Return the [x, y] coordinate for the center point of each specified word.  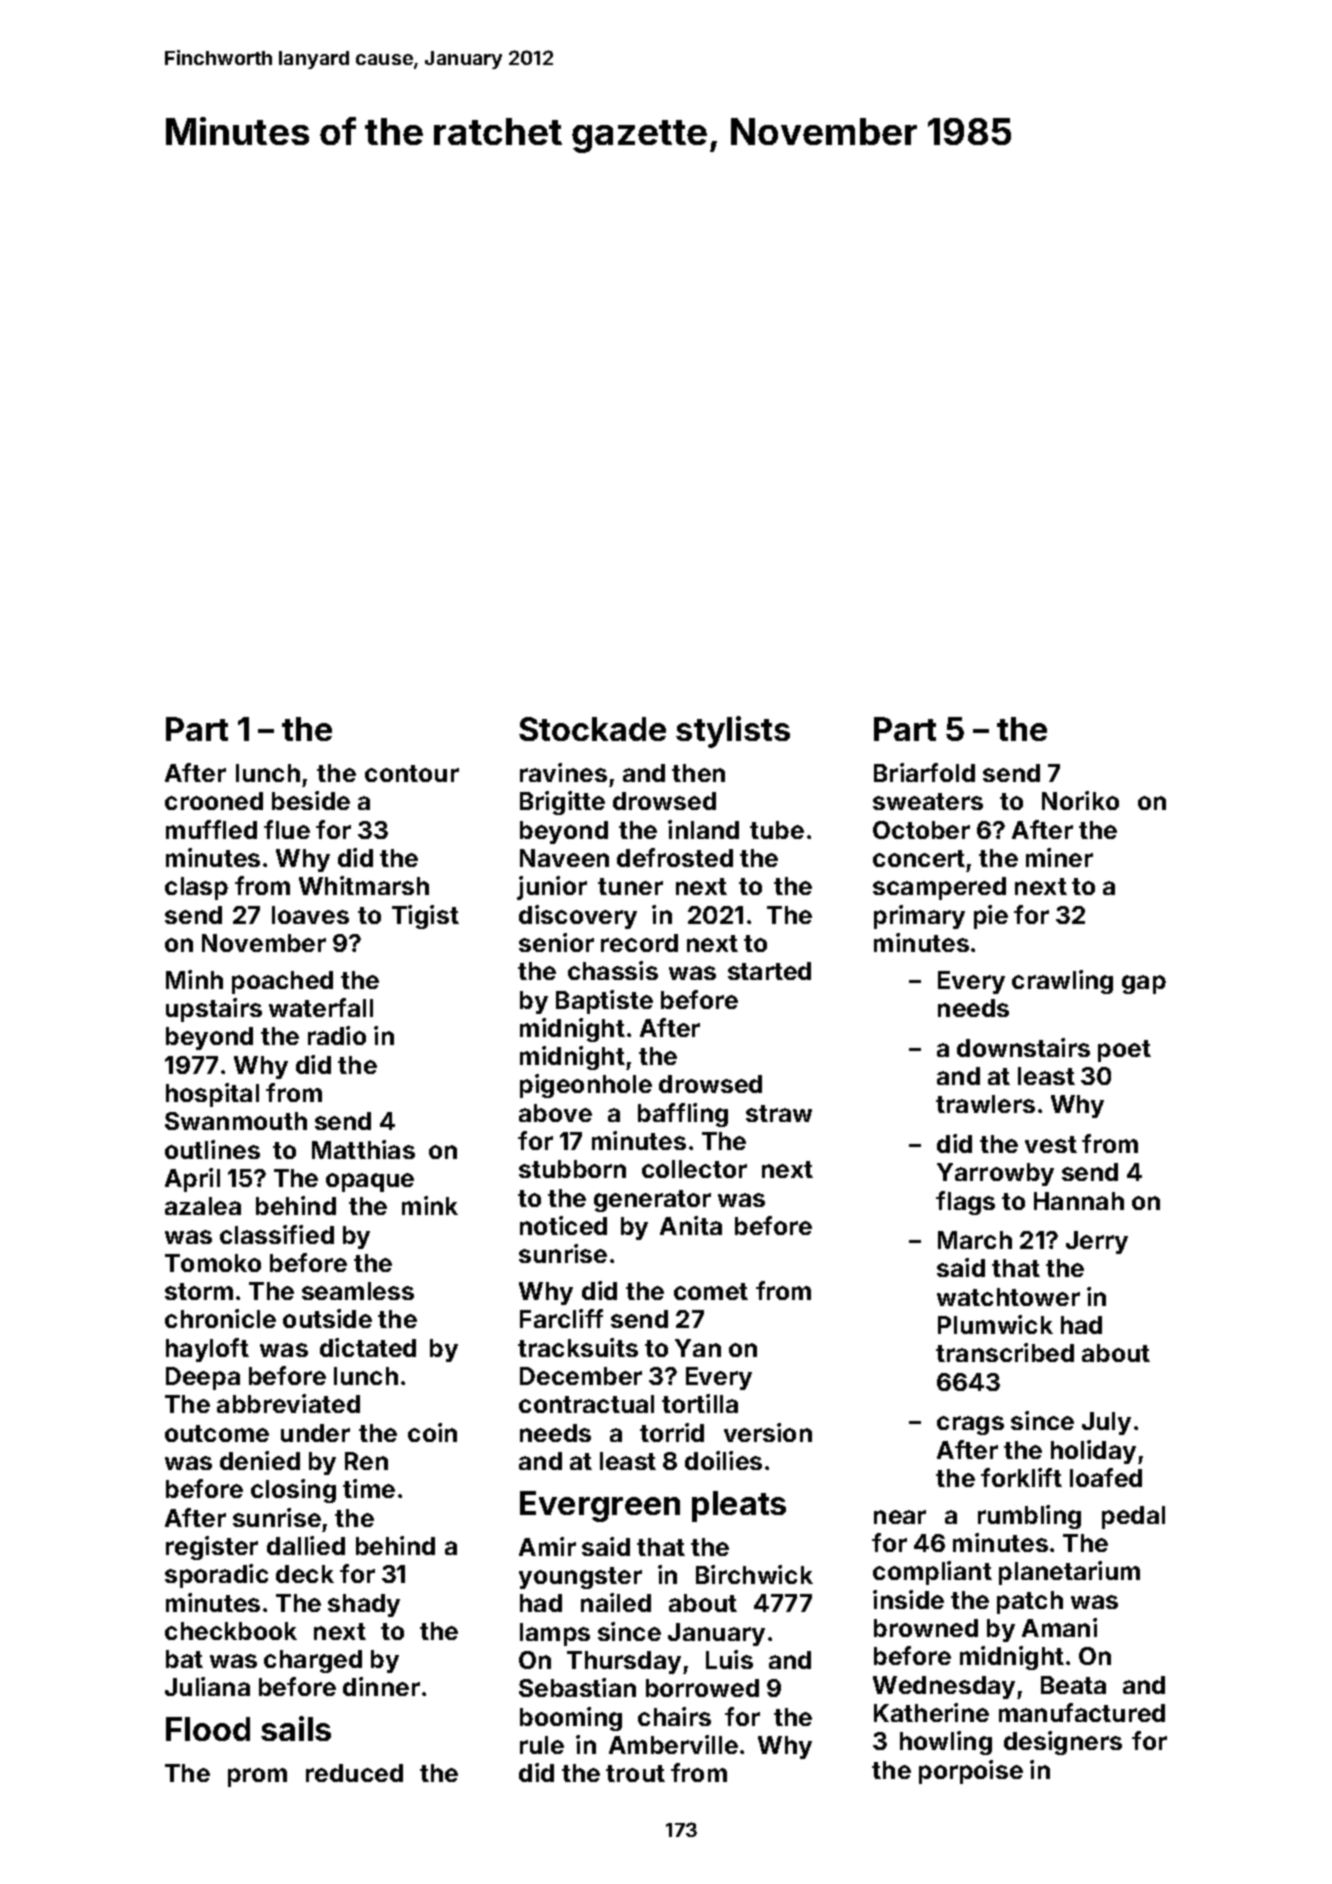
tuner [630, 886]
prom [257, 1777]
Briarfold [924, 772]
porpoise [971, 1772]
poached [282, 982]
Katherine [931, 1712]
